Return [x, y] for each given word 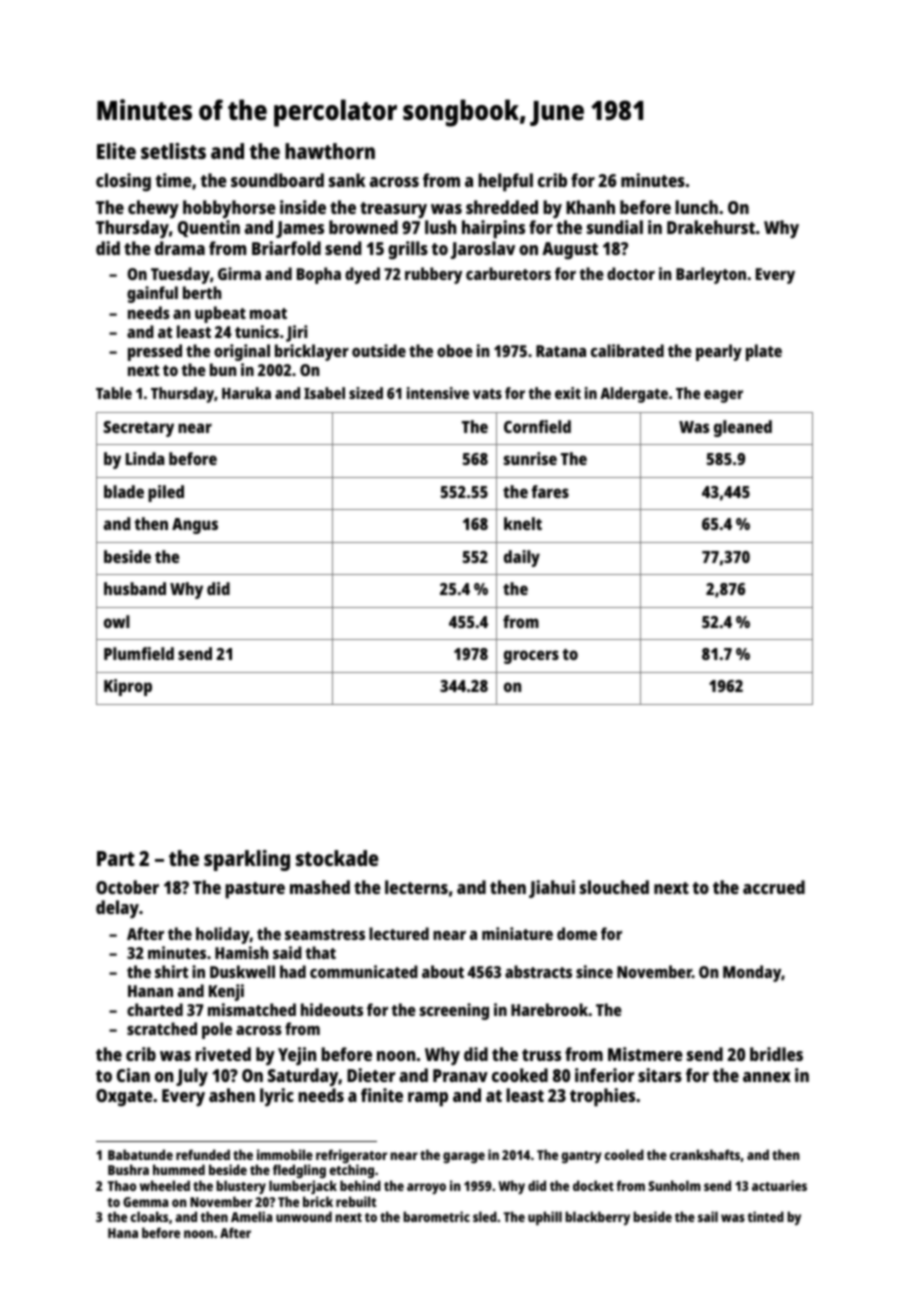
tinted [765, 1216]
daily [522, 558]
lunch [696, 207]
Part [116, 858]
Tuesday [180, 275]
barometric [436, 1216]
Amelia [251, 1216]
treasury [393, 210]
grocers [531, 657]
